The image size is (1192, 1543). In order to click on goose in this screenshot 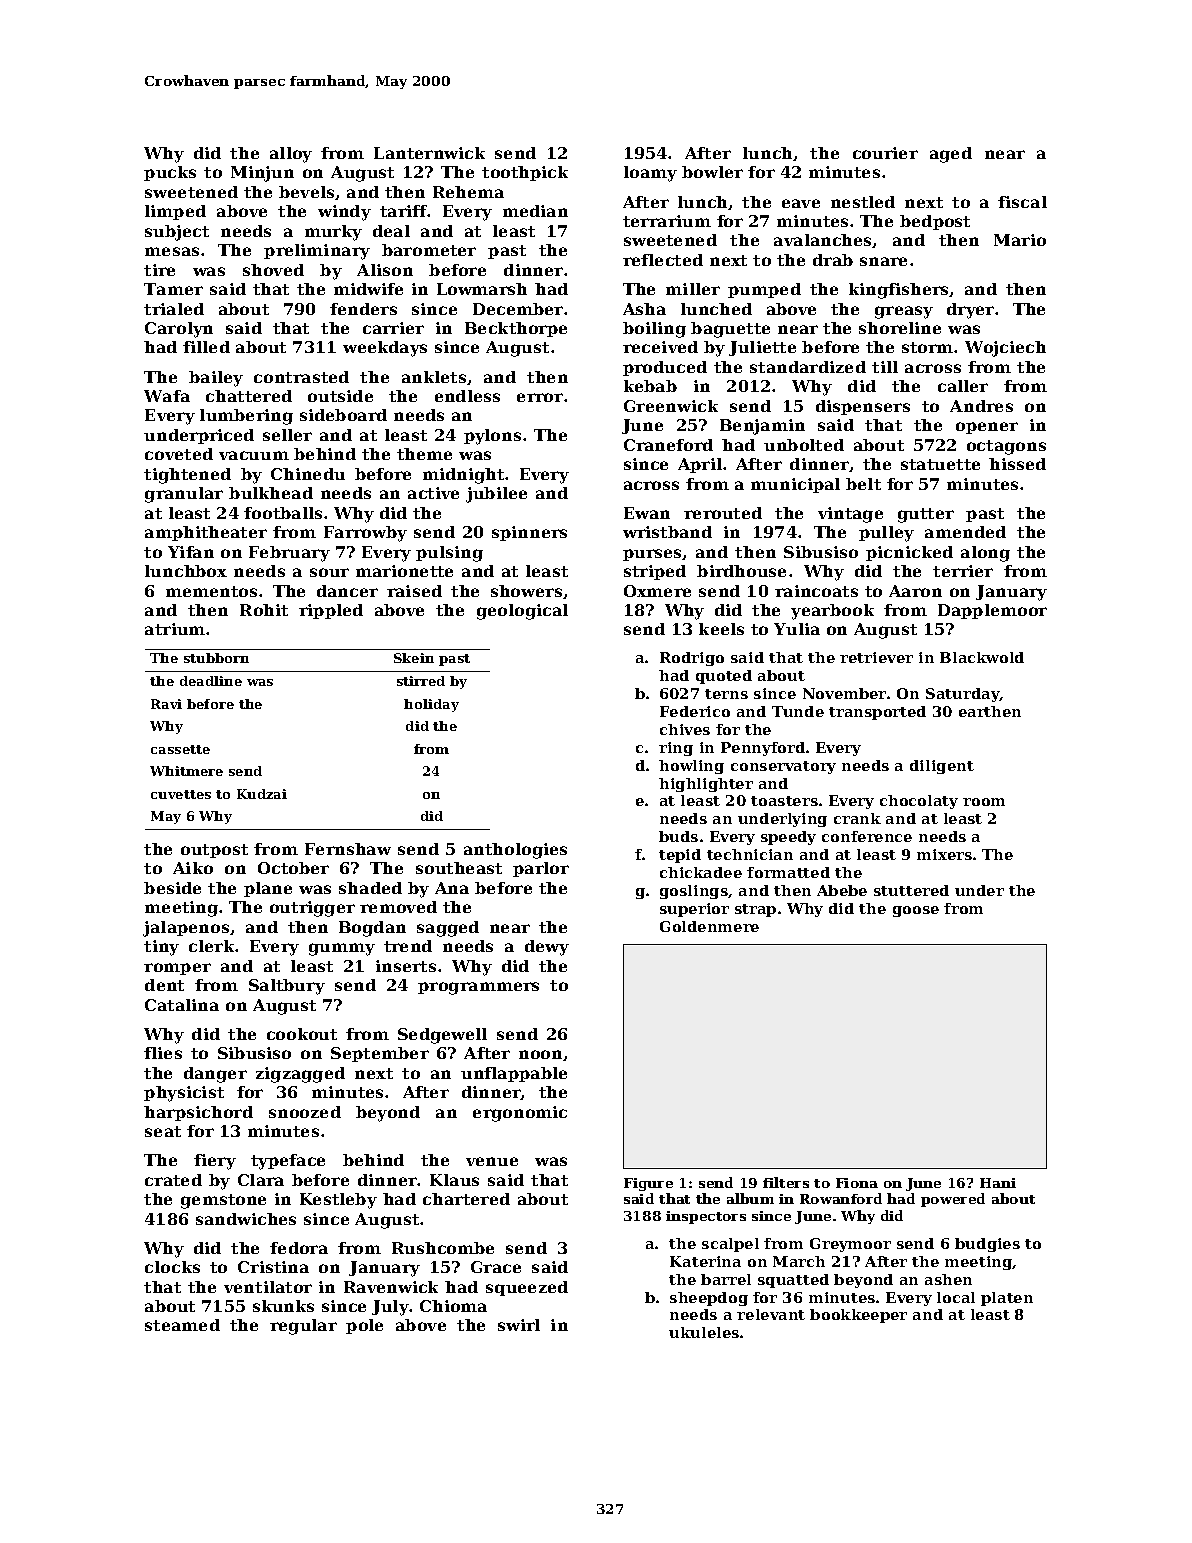, I will do `click(916, 911)`.
